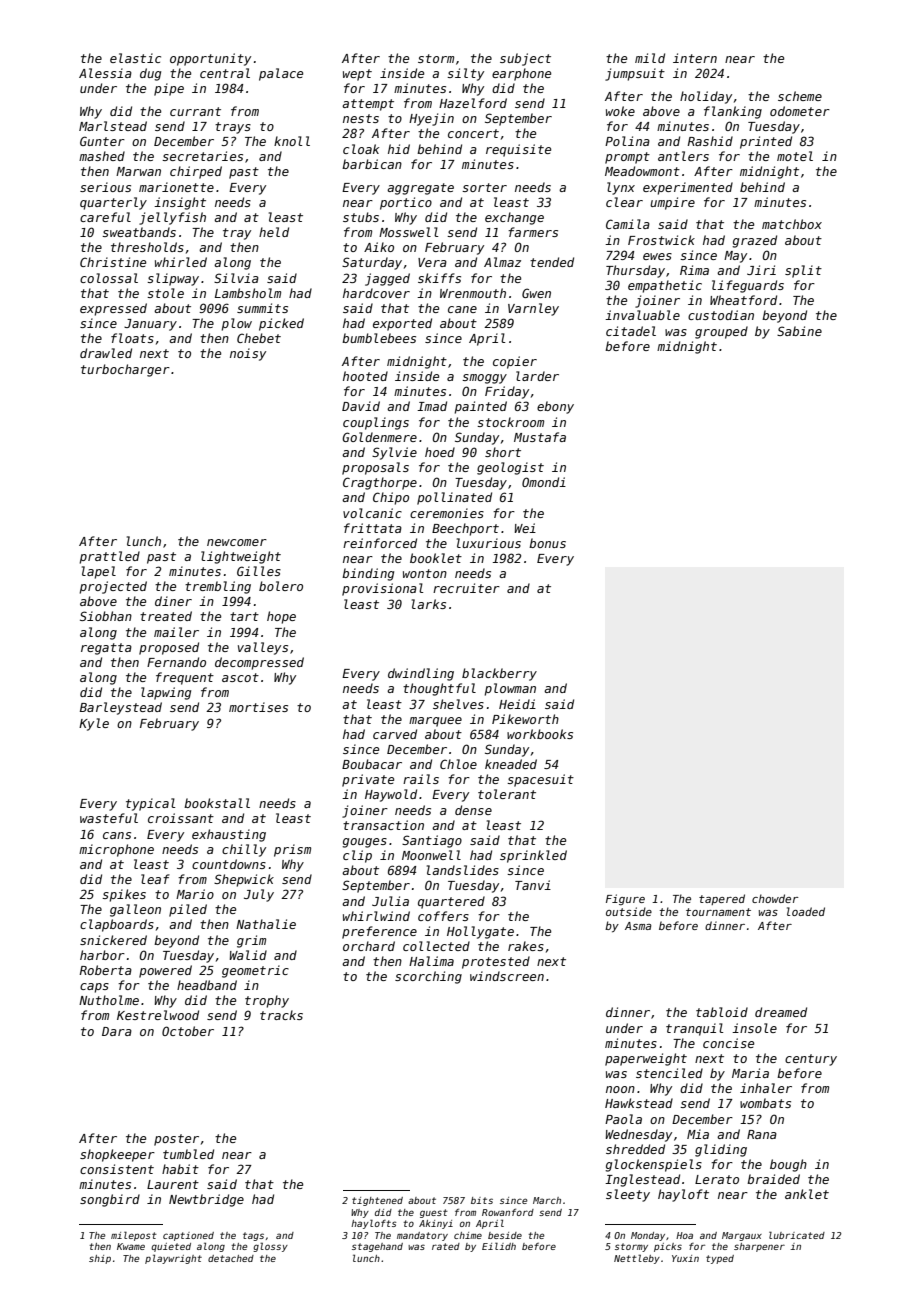 The image size is (924, 1308). Describe the element at coordinates (620, 111) in the page. I see `woke` at that location.
